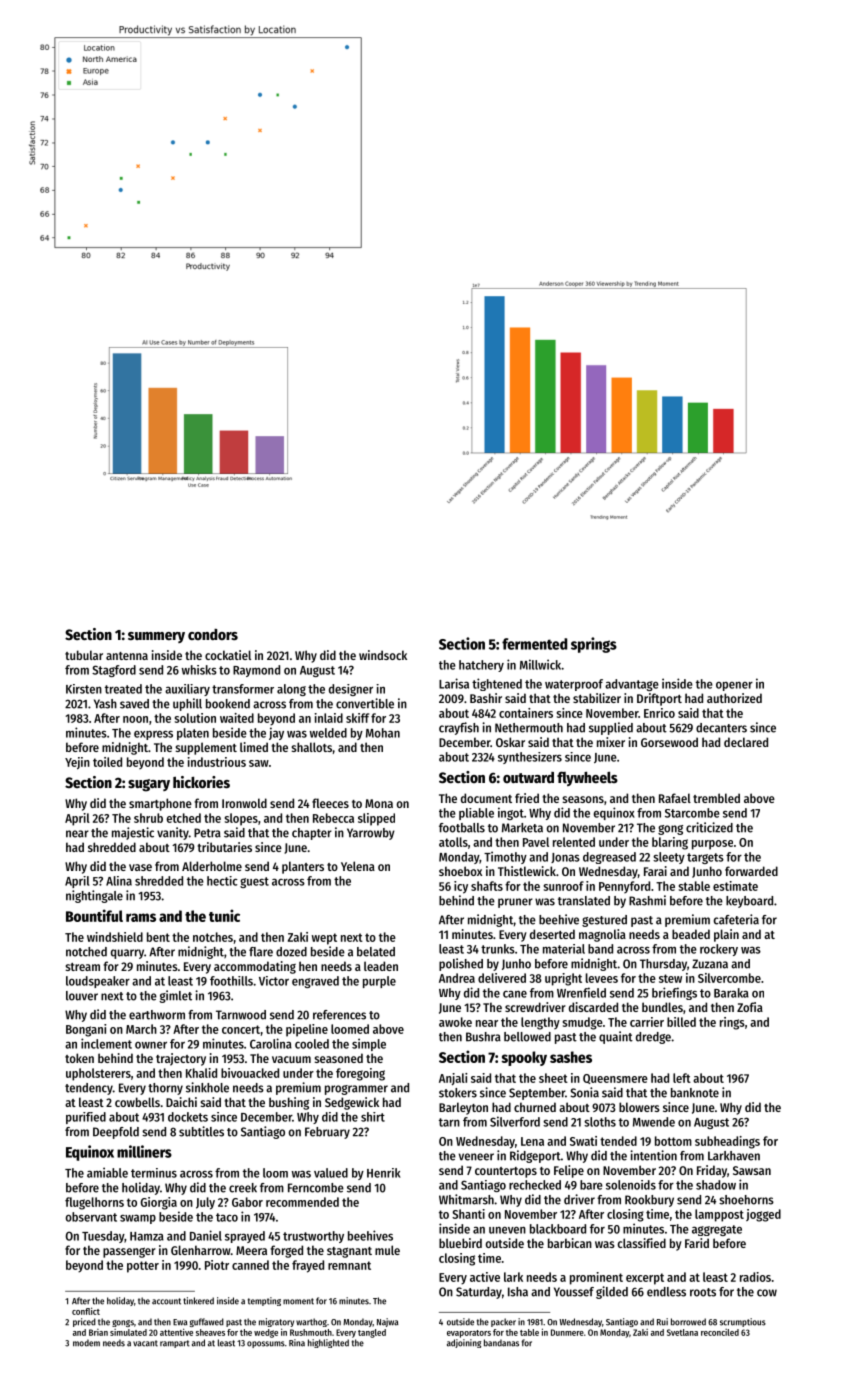  I want to click on lamppost, so click(719, 1215).
